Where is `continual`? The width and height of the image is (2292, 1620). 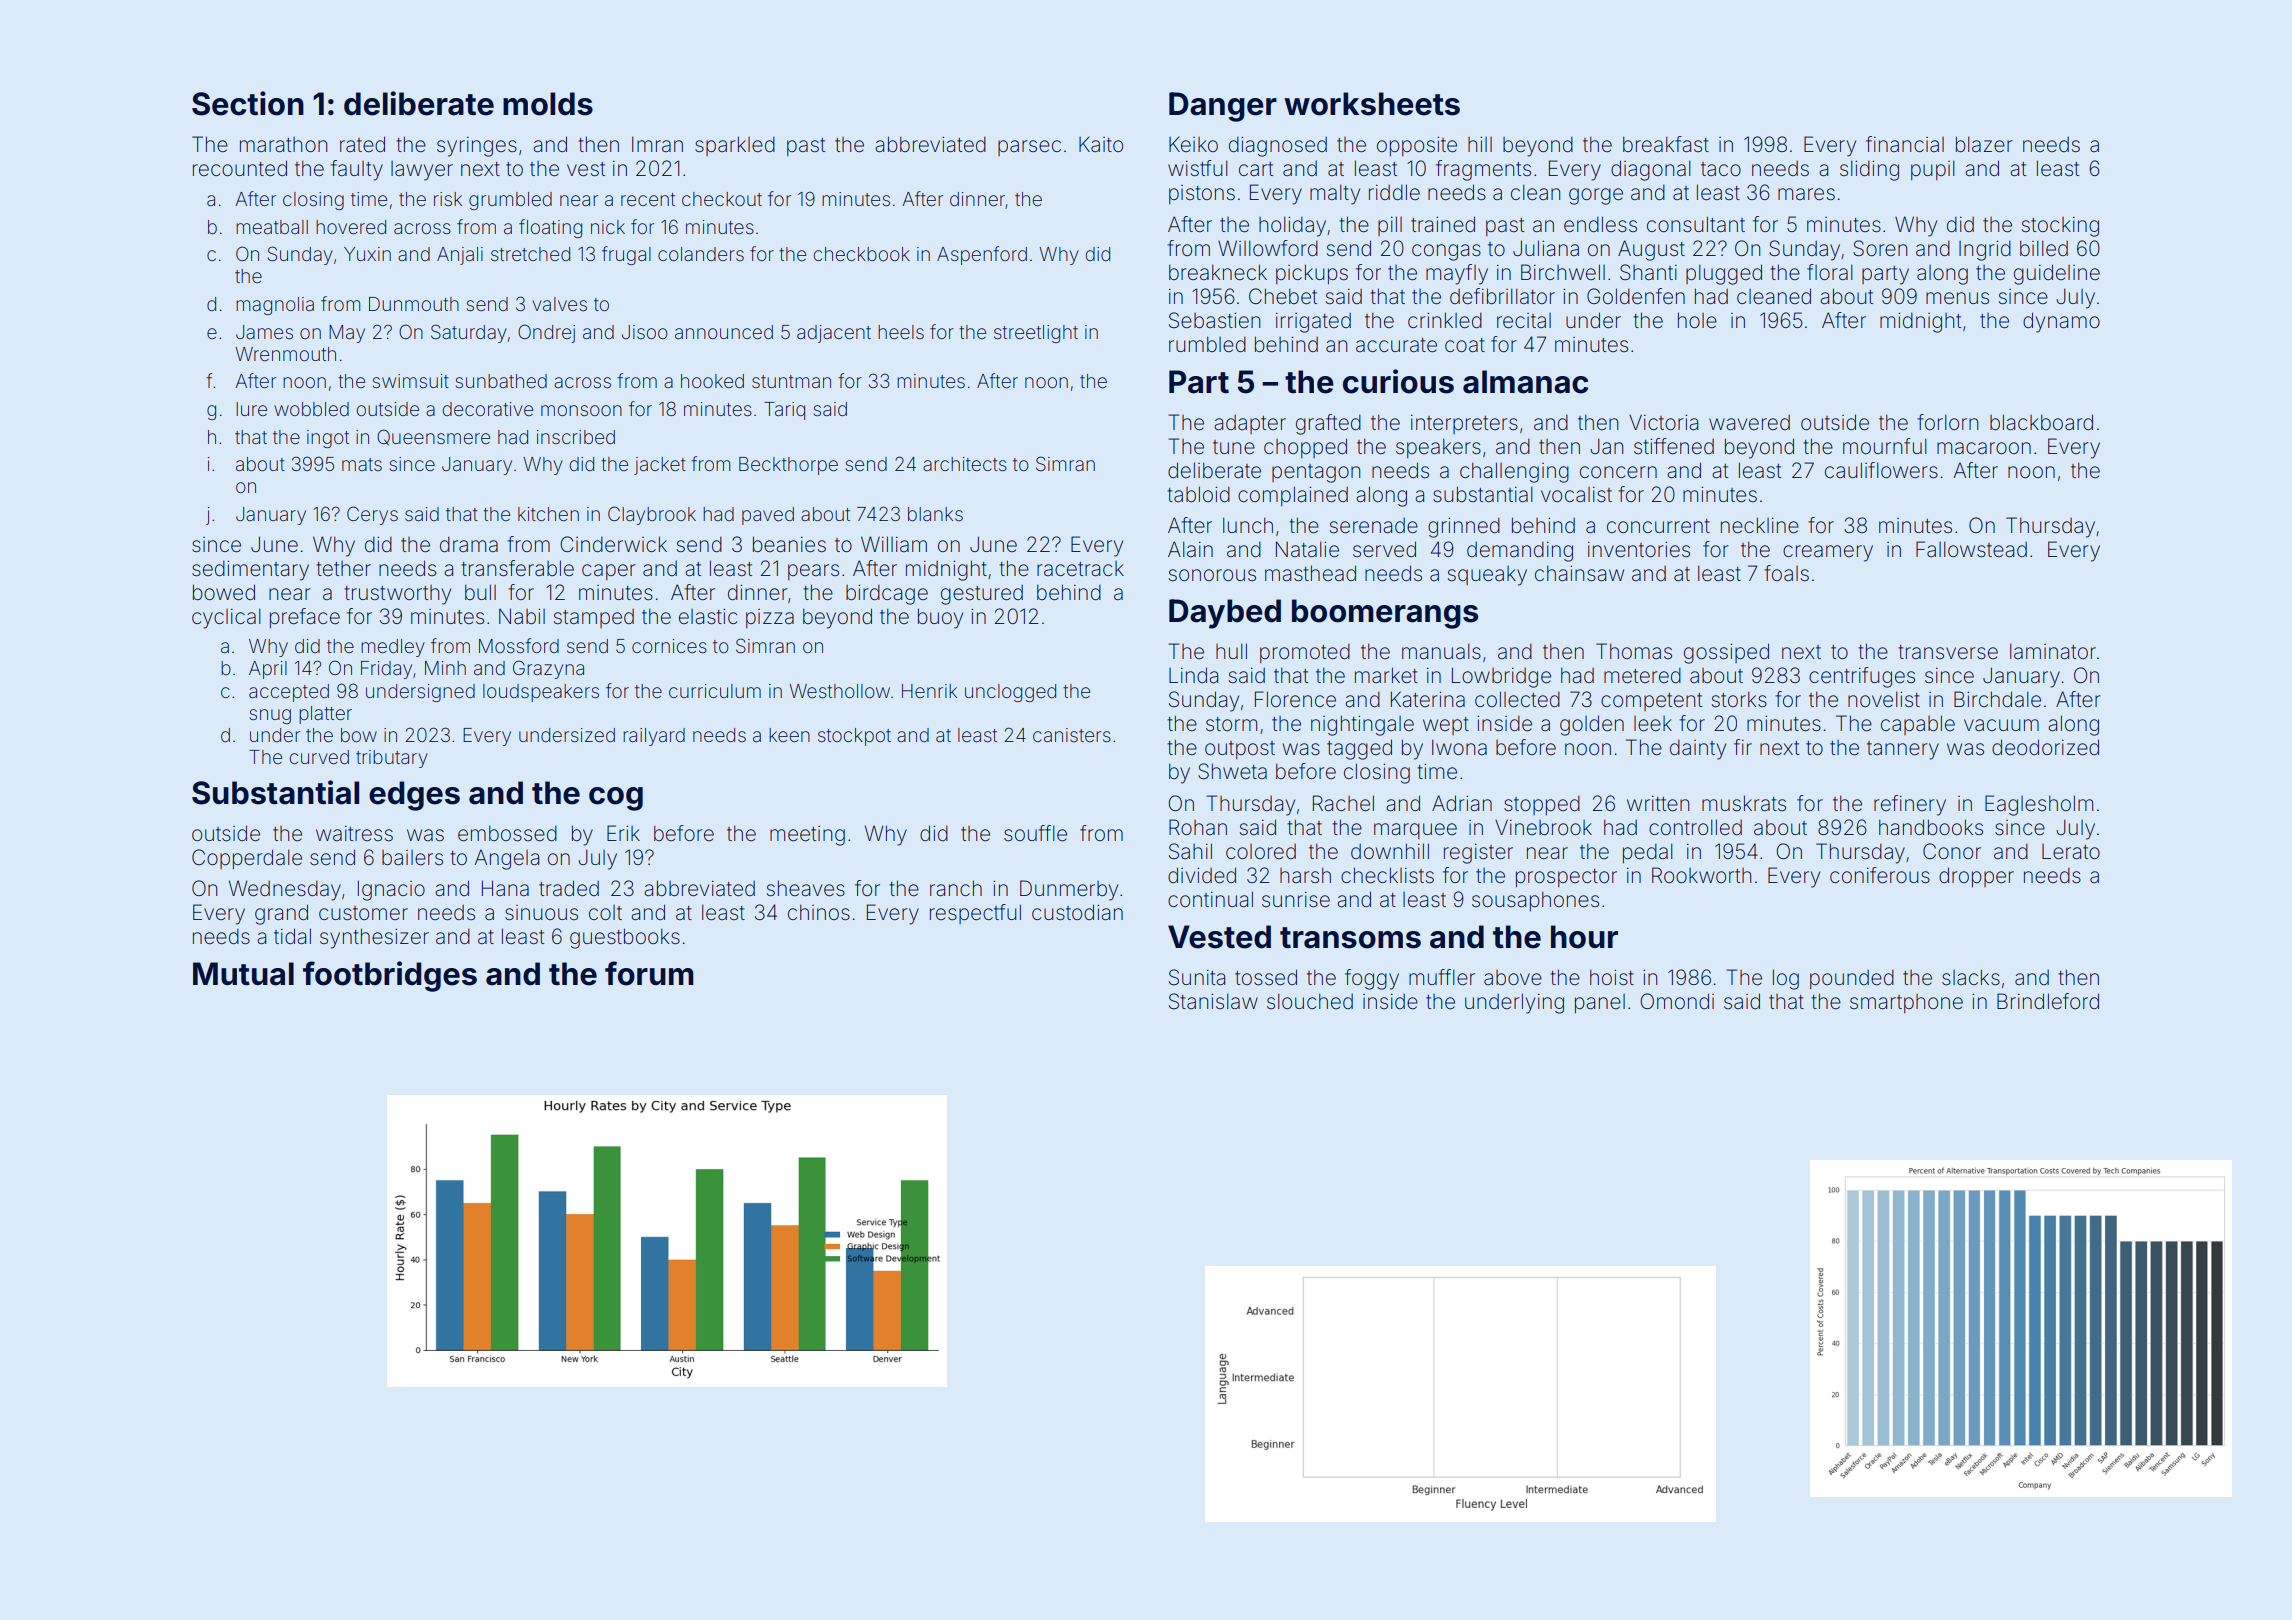 continual is located at coordinates (1210, 899).
